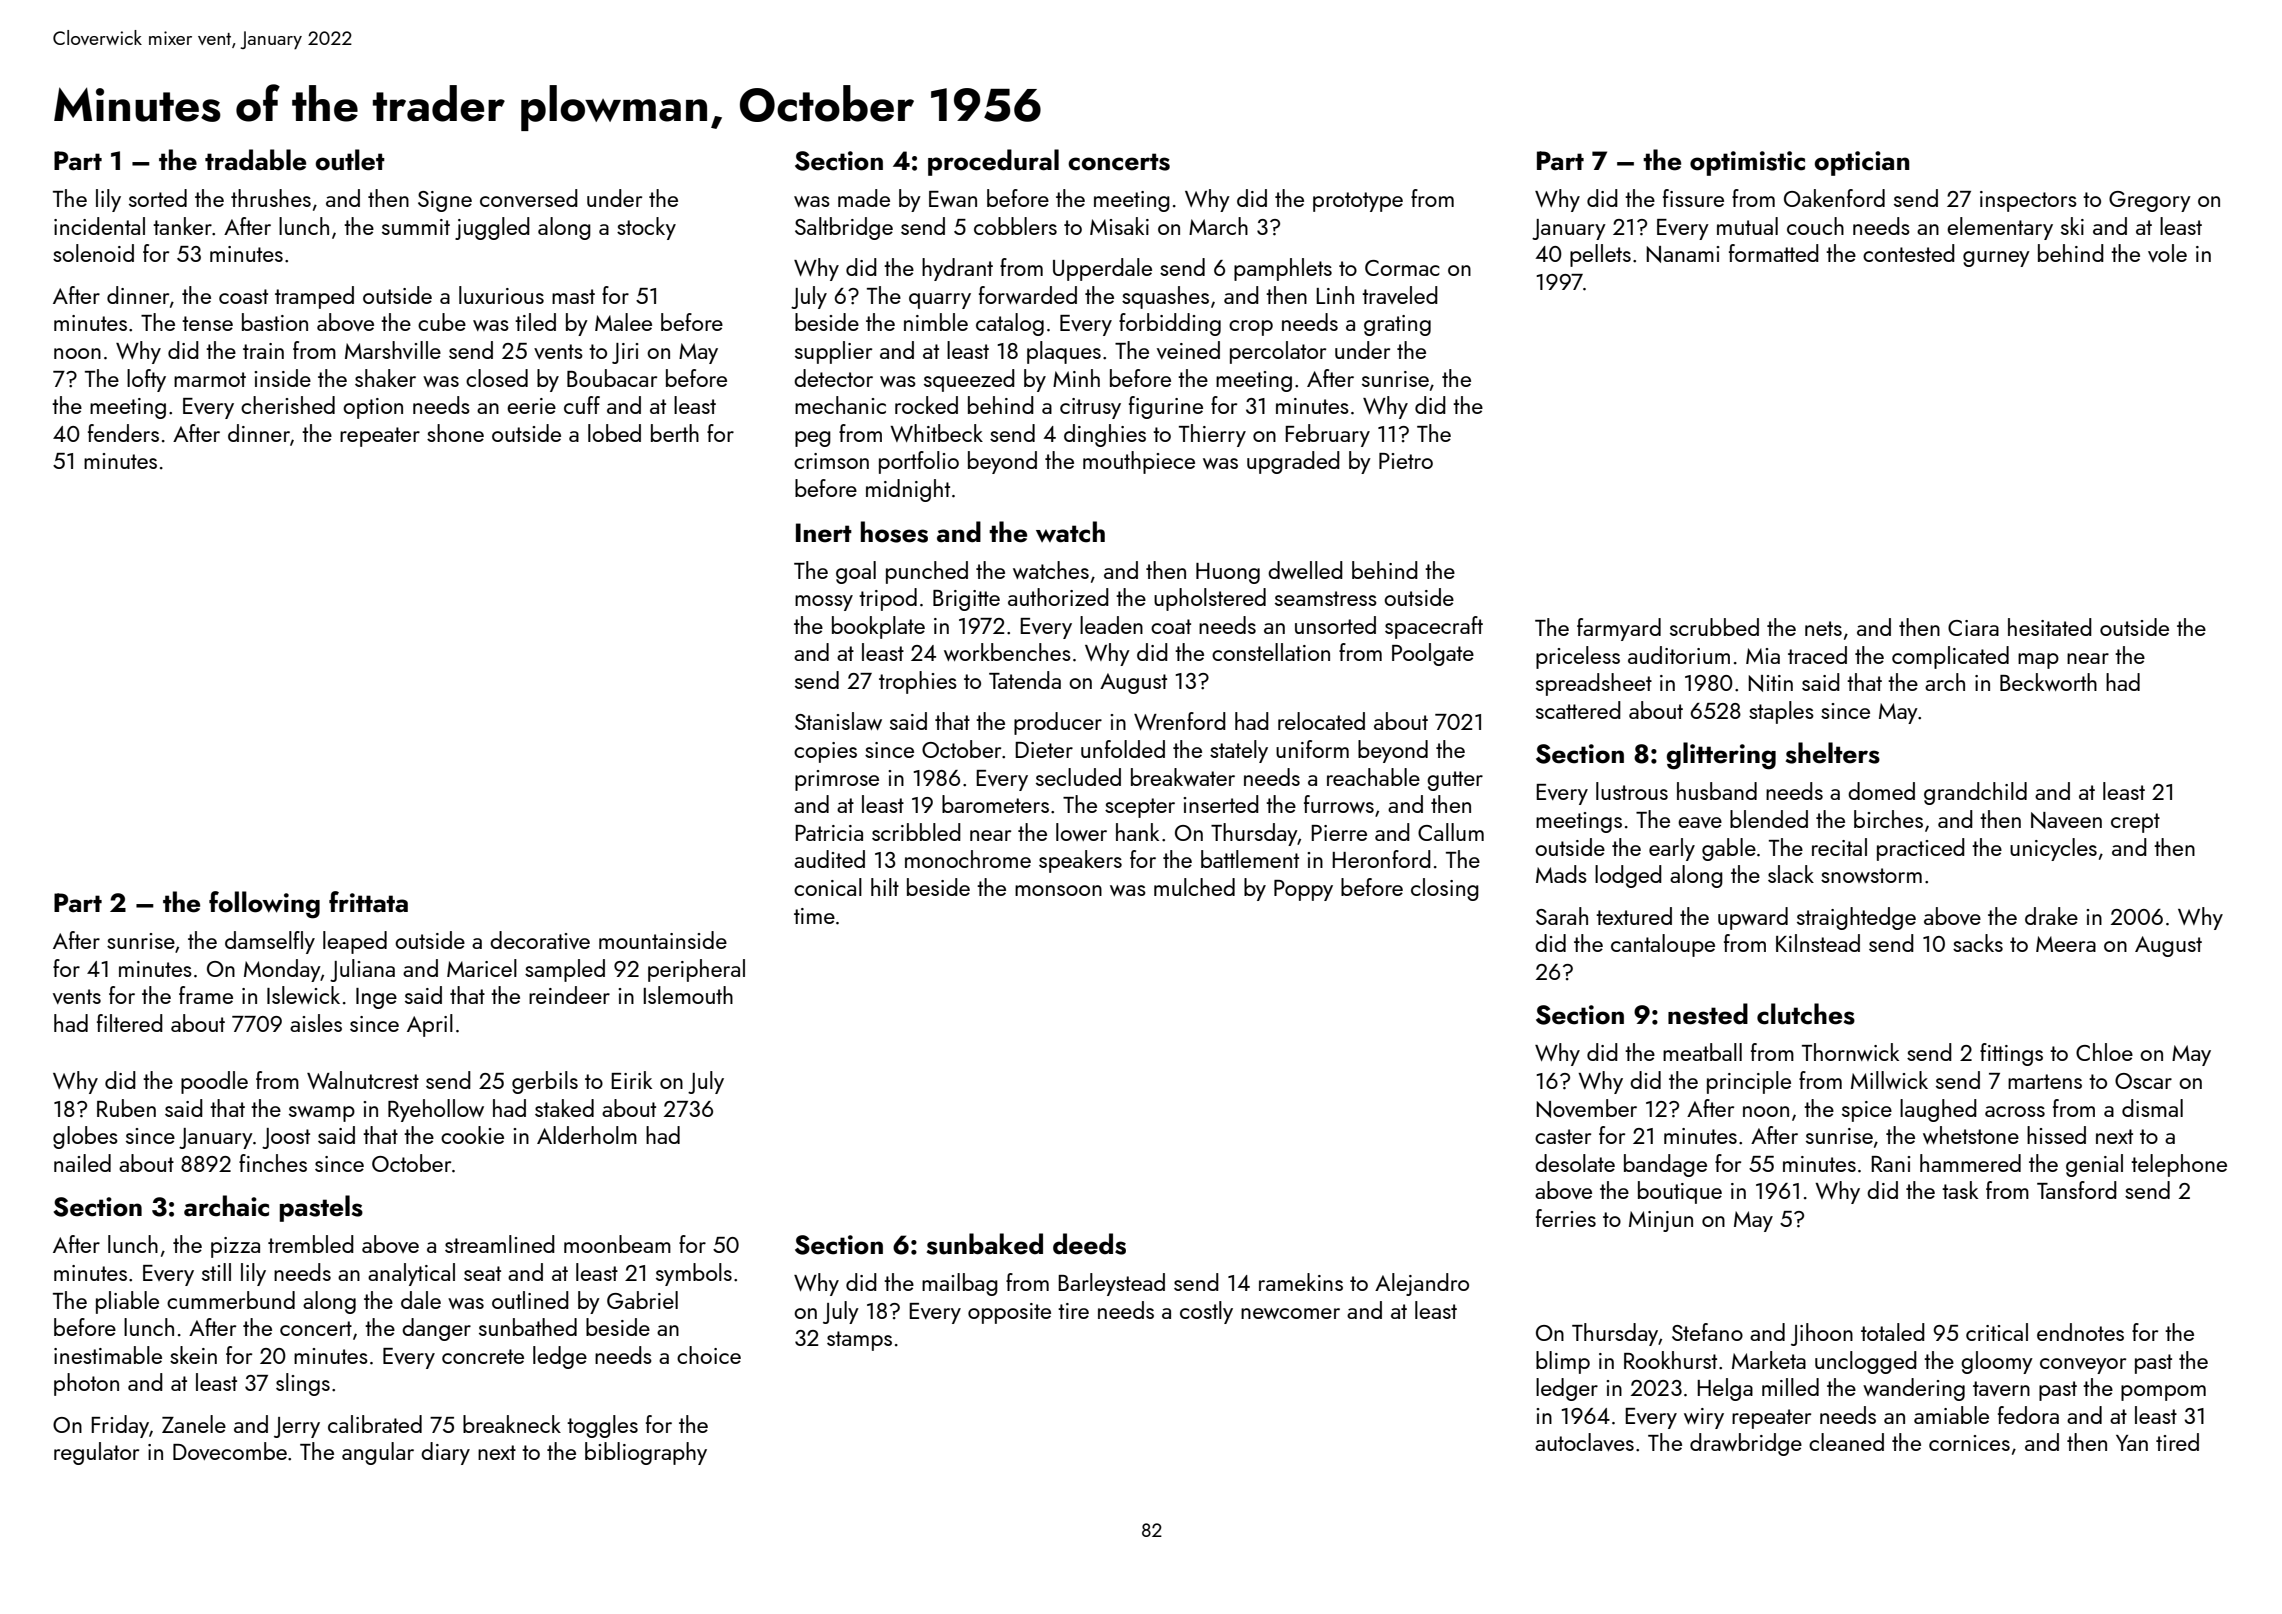  What do you see at coordinates (625, 353) in the page?
I see `Jiri` at bounding box center [625, 353].
